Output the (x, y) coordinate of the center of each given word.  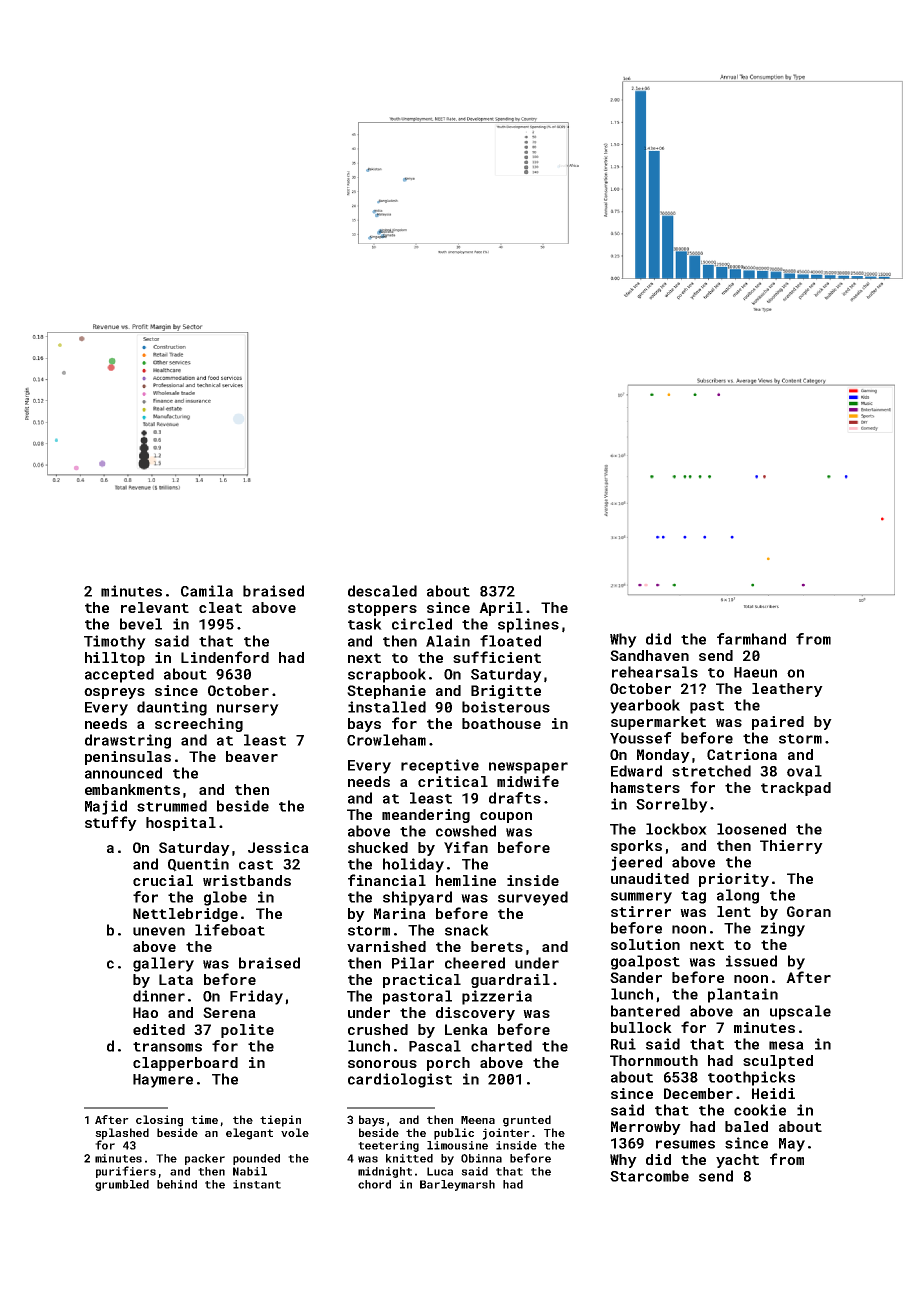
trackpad (796, 789)
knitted (409, 1158)
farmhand (751, 639)
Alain (448, 641)
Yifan (466, 847)
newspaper (528, 768)
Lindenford (225, 657)
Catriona (742, 754)
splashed (122, 1134)
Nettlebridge (185, 915)
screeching (199, 725)
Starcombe (649, 1176)
